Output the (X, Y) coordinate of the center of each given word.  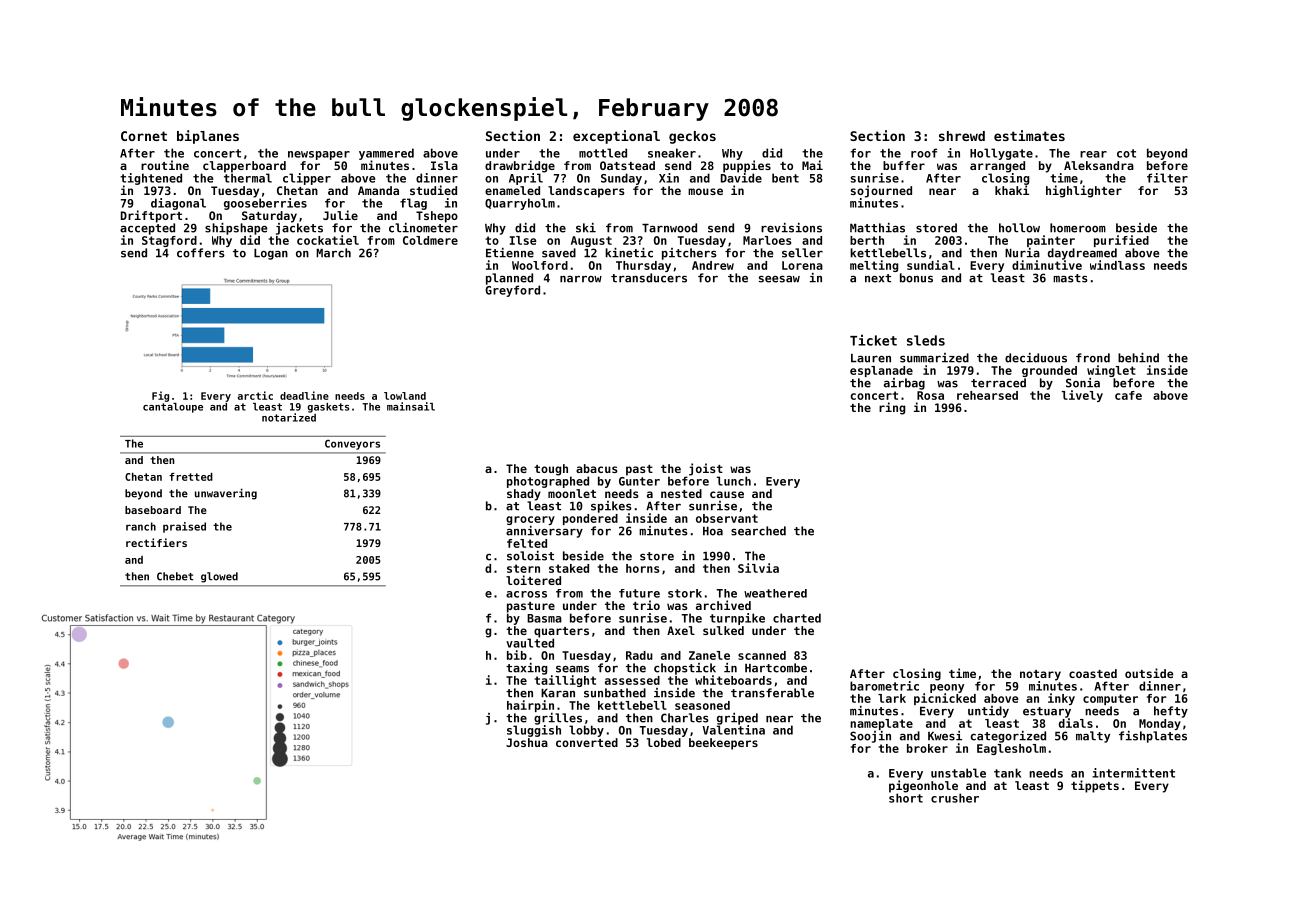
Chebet (175, 576)
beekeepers (723, 744)
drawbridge (520, 166)
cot (1126, 153)
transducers (649, 278)
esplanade (881, 371)
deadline (304, 395)
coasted (1093, 673)
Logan (271, 254)
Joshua (527, 742)
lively (1082, 396)
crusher (955, 798)
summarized (934, 358)
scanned (762, 655)
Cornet (144, 136)
